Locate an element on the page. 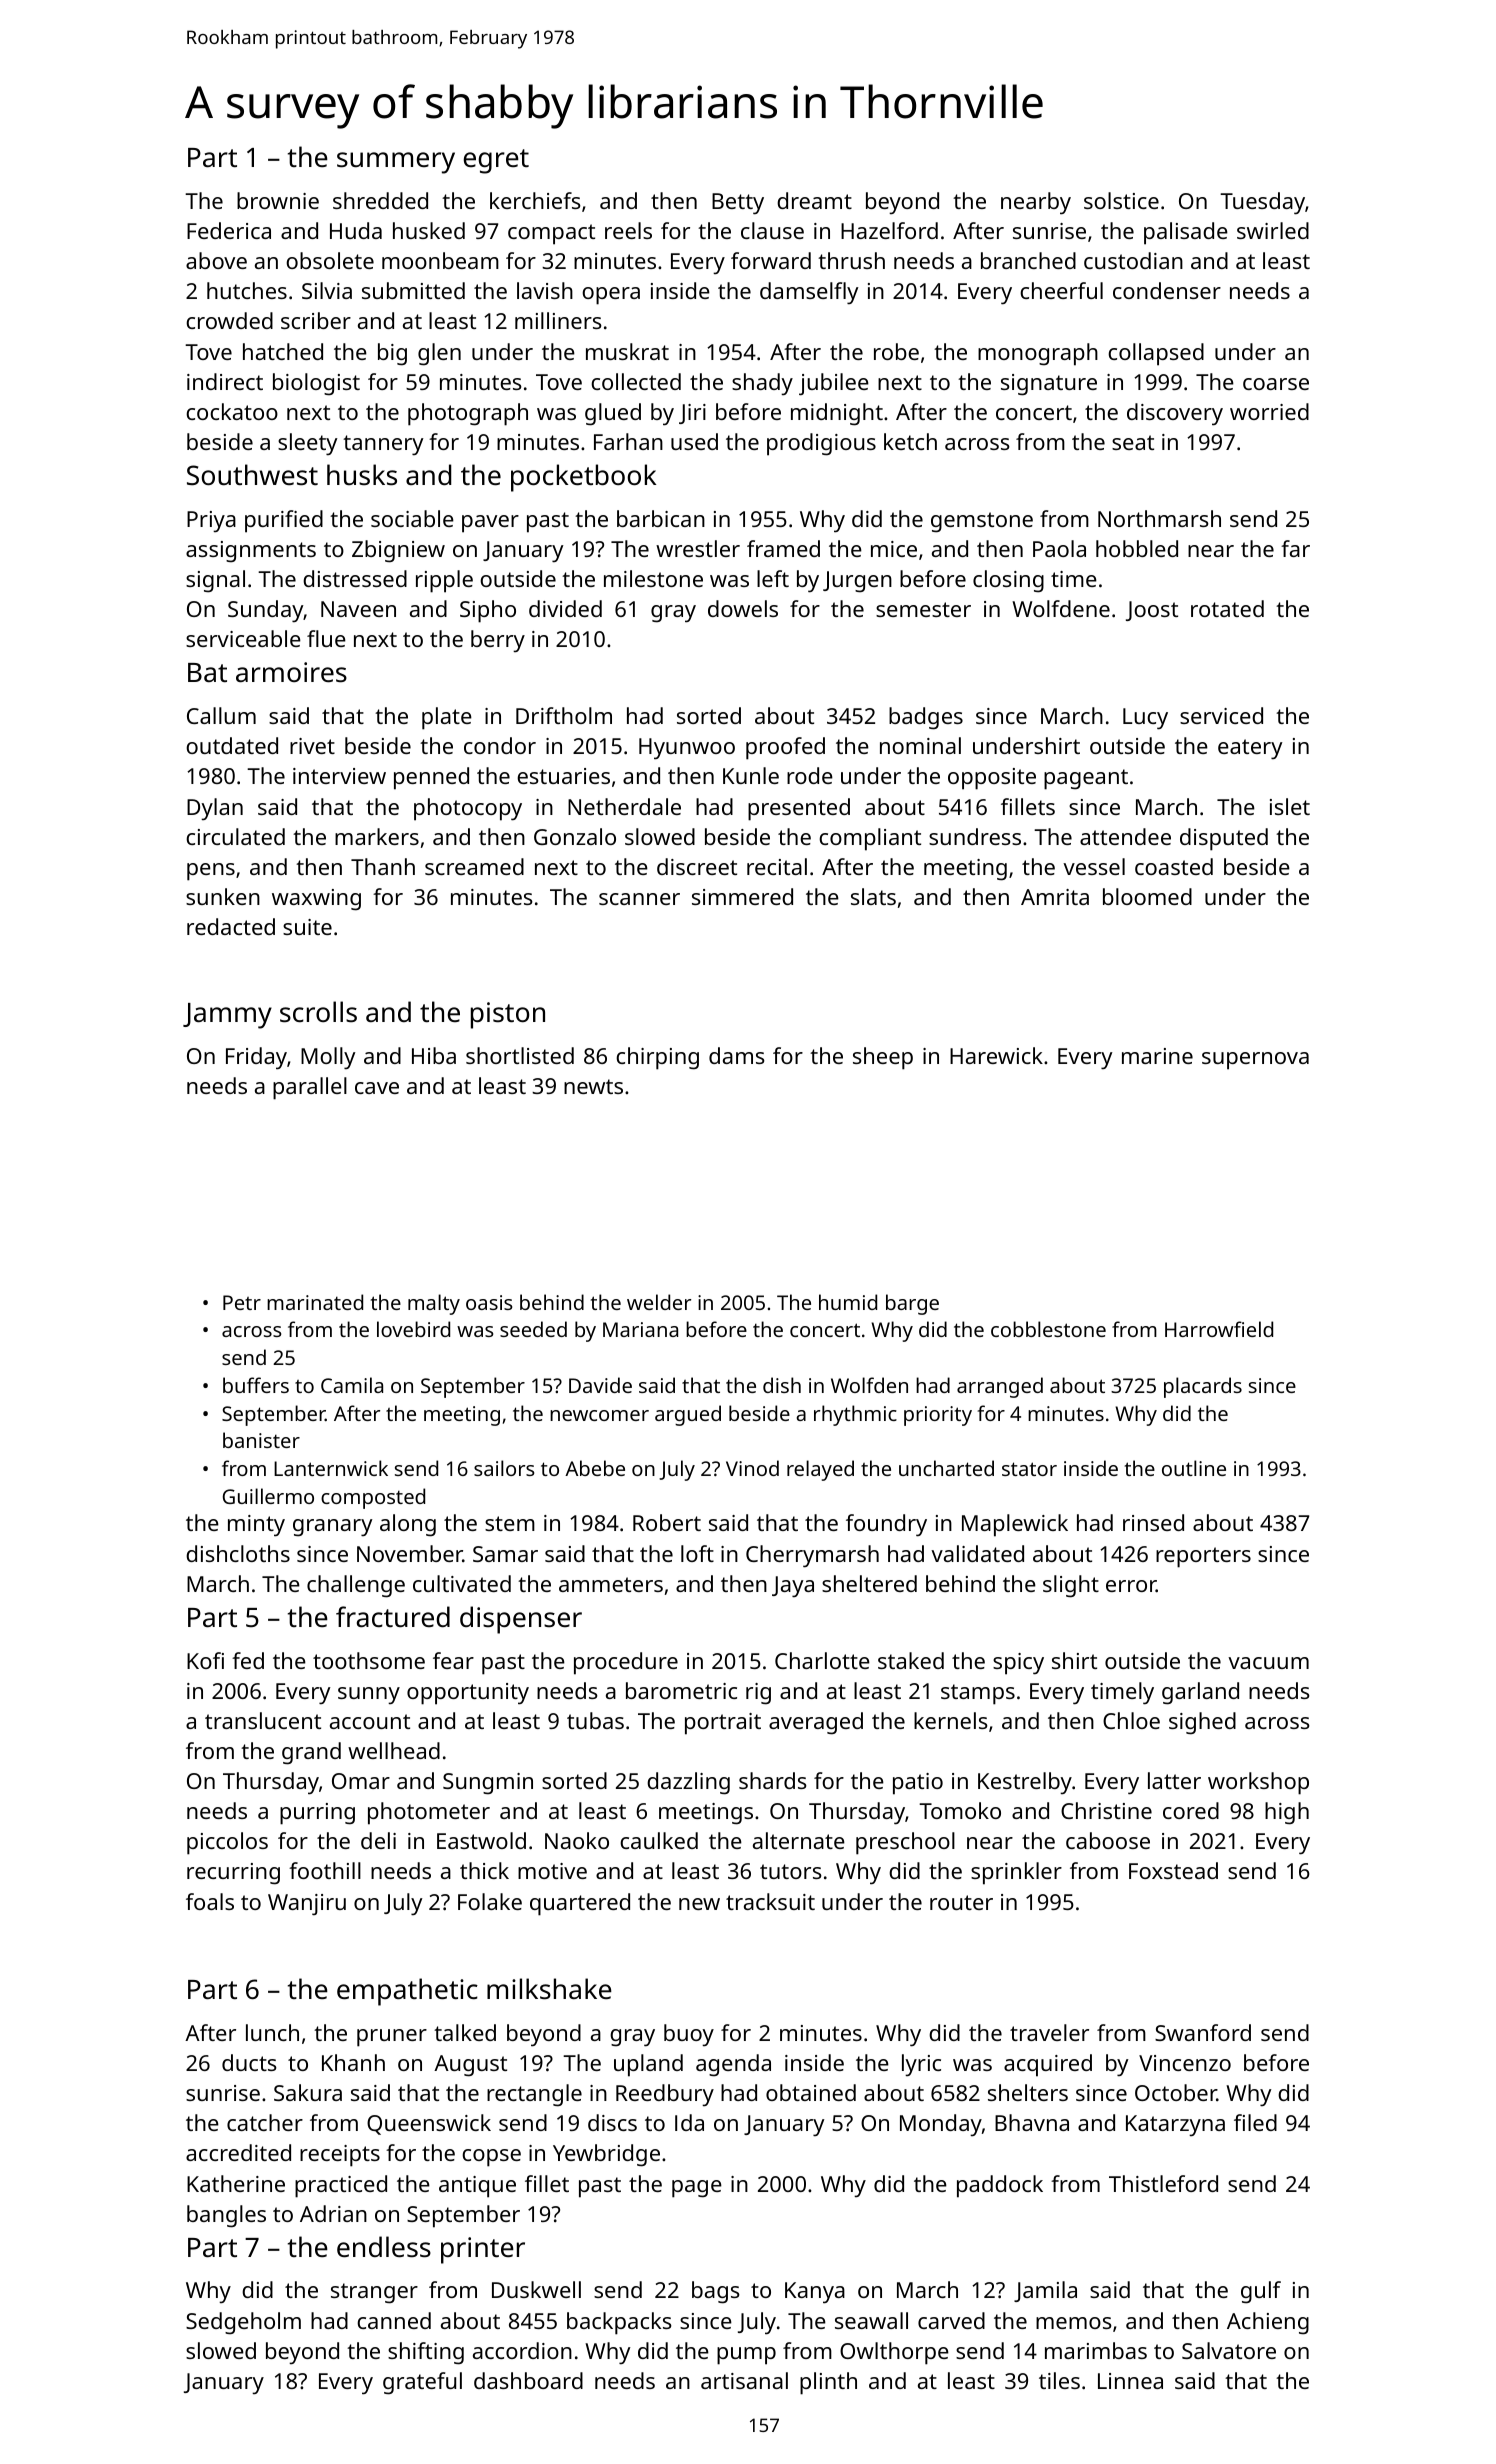  Tuesday is located at coordinates (1262, 203).
